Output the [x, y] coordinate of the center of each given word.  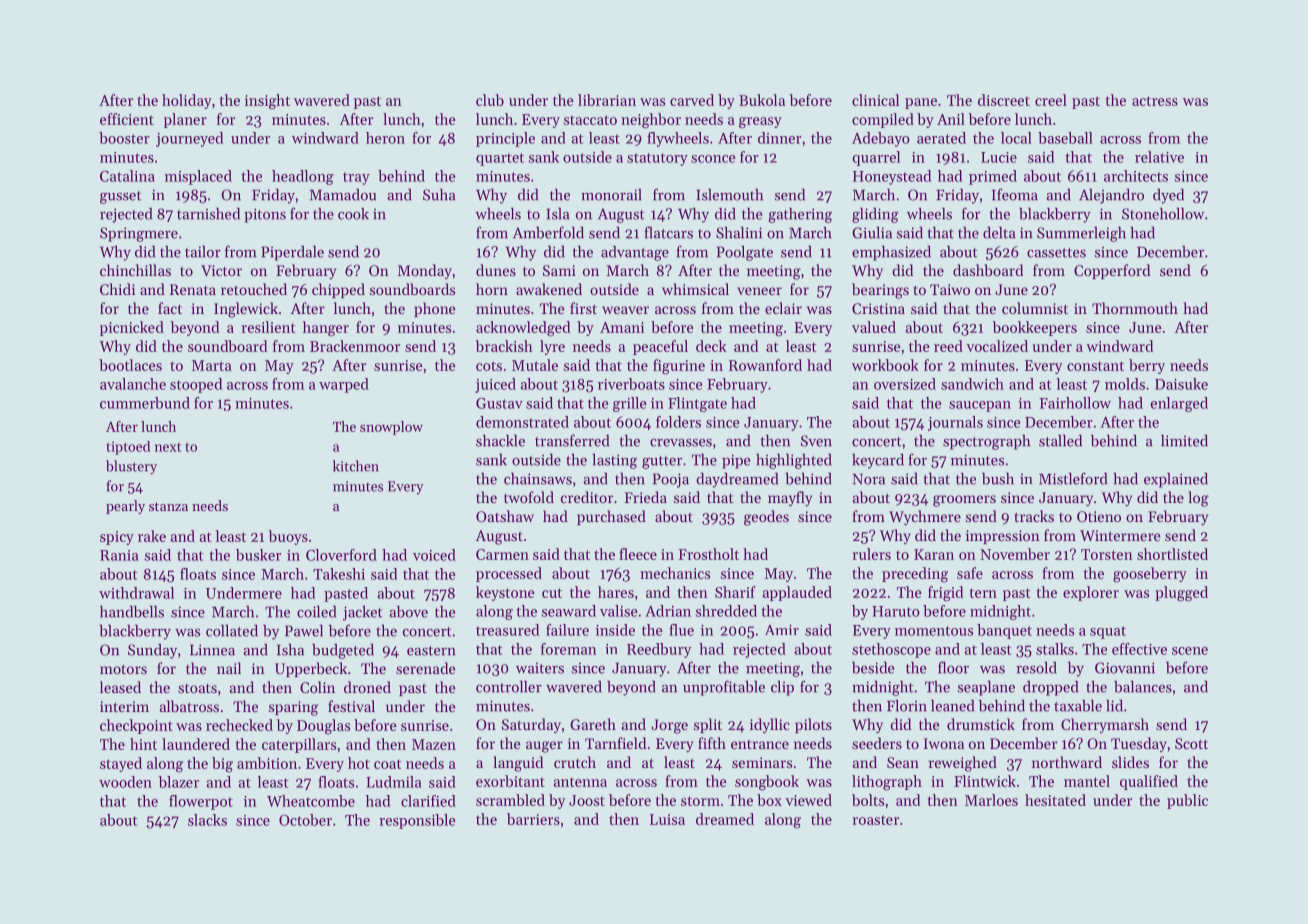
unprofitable [724, 688]
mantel [1087, 781]
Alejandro [1111, 196]
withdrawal [136, 593]
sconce [713, 159]
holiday [187, 101]
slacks [207, 820]
